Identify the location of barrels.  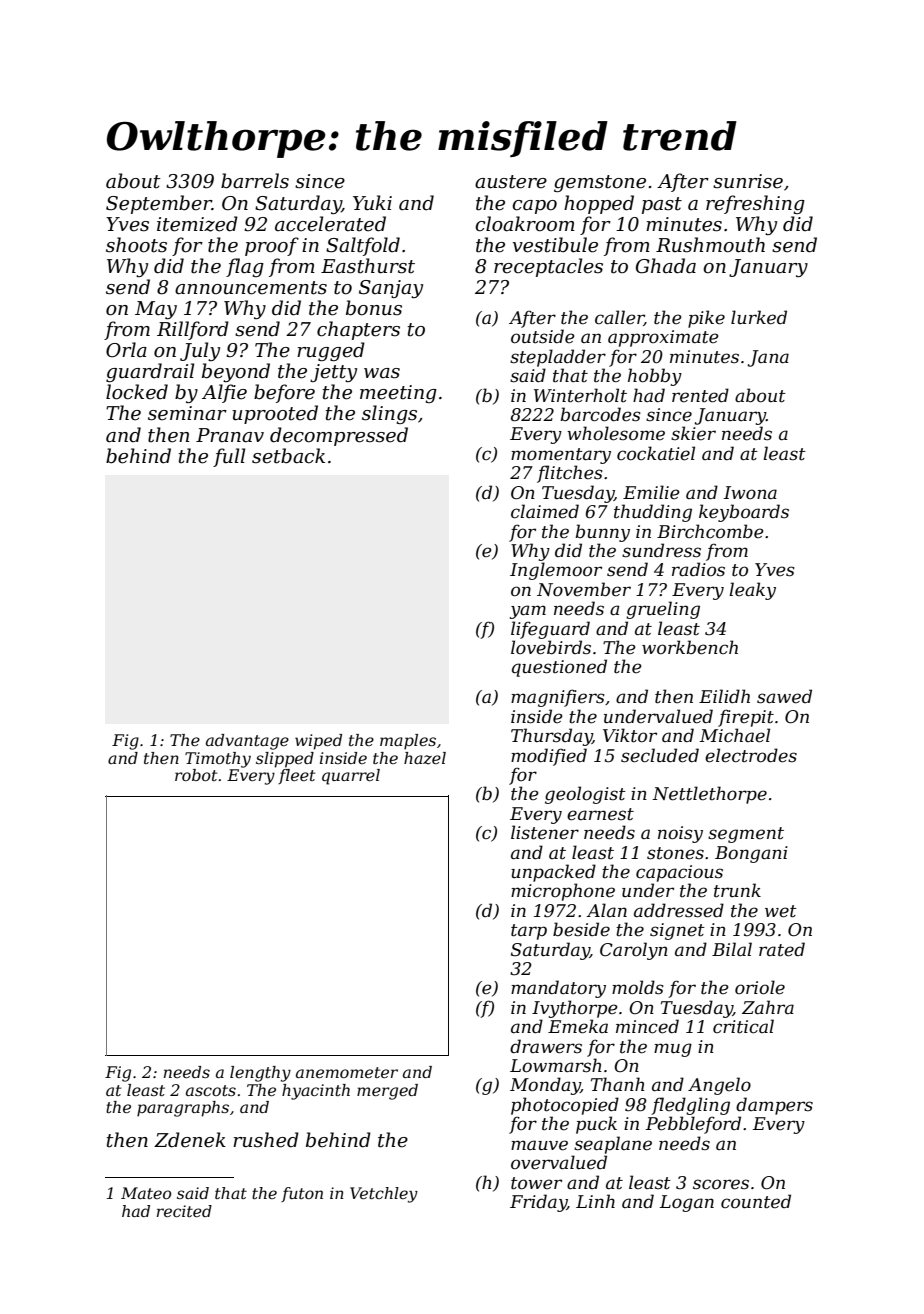
(255, 181).
